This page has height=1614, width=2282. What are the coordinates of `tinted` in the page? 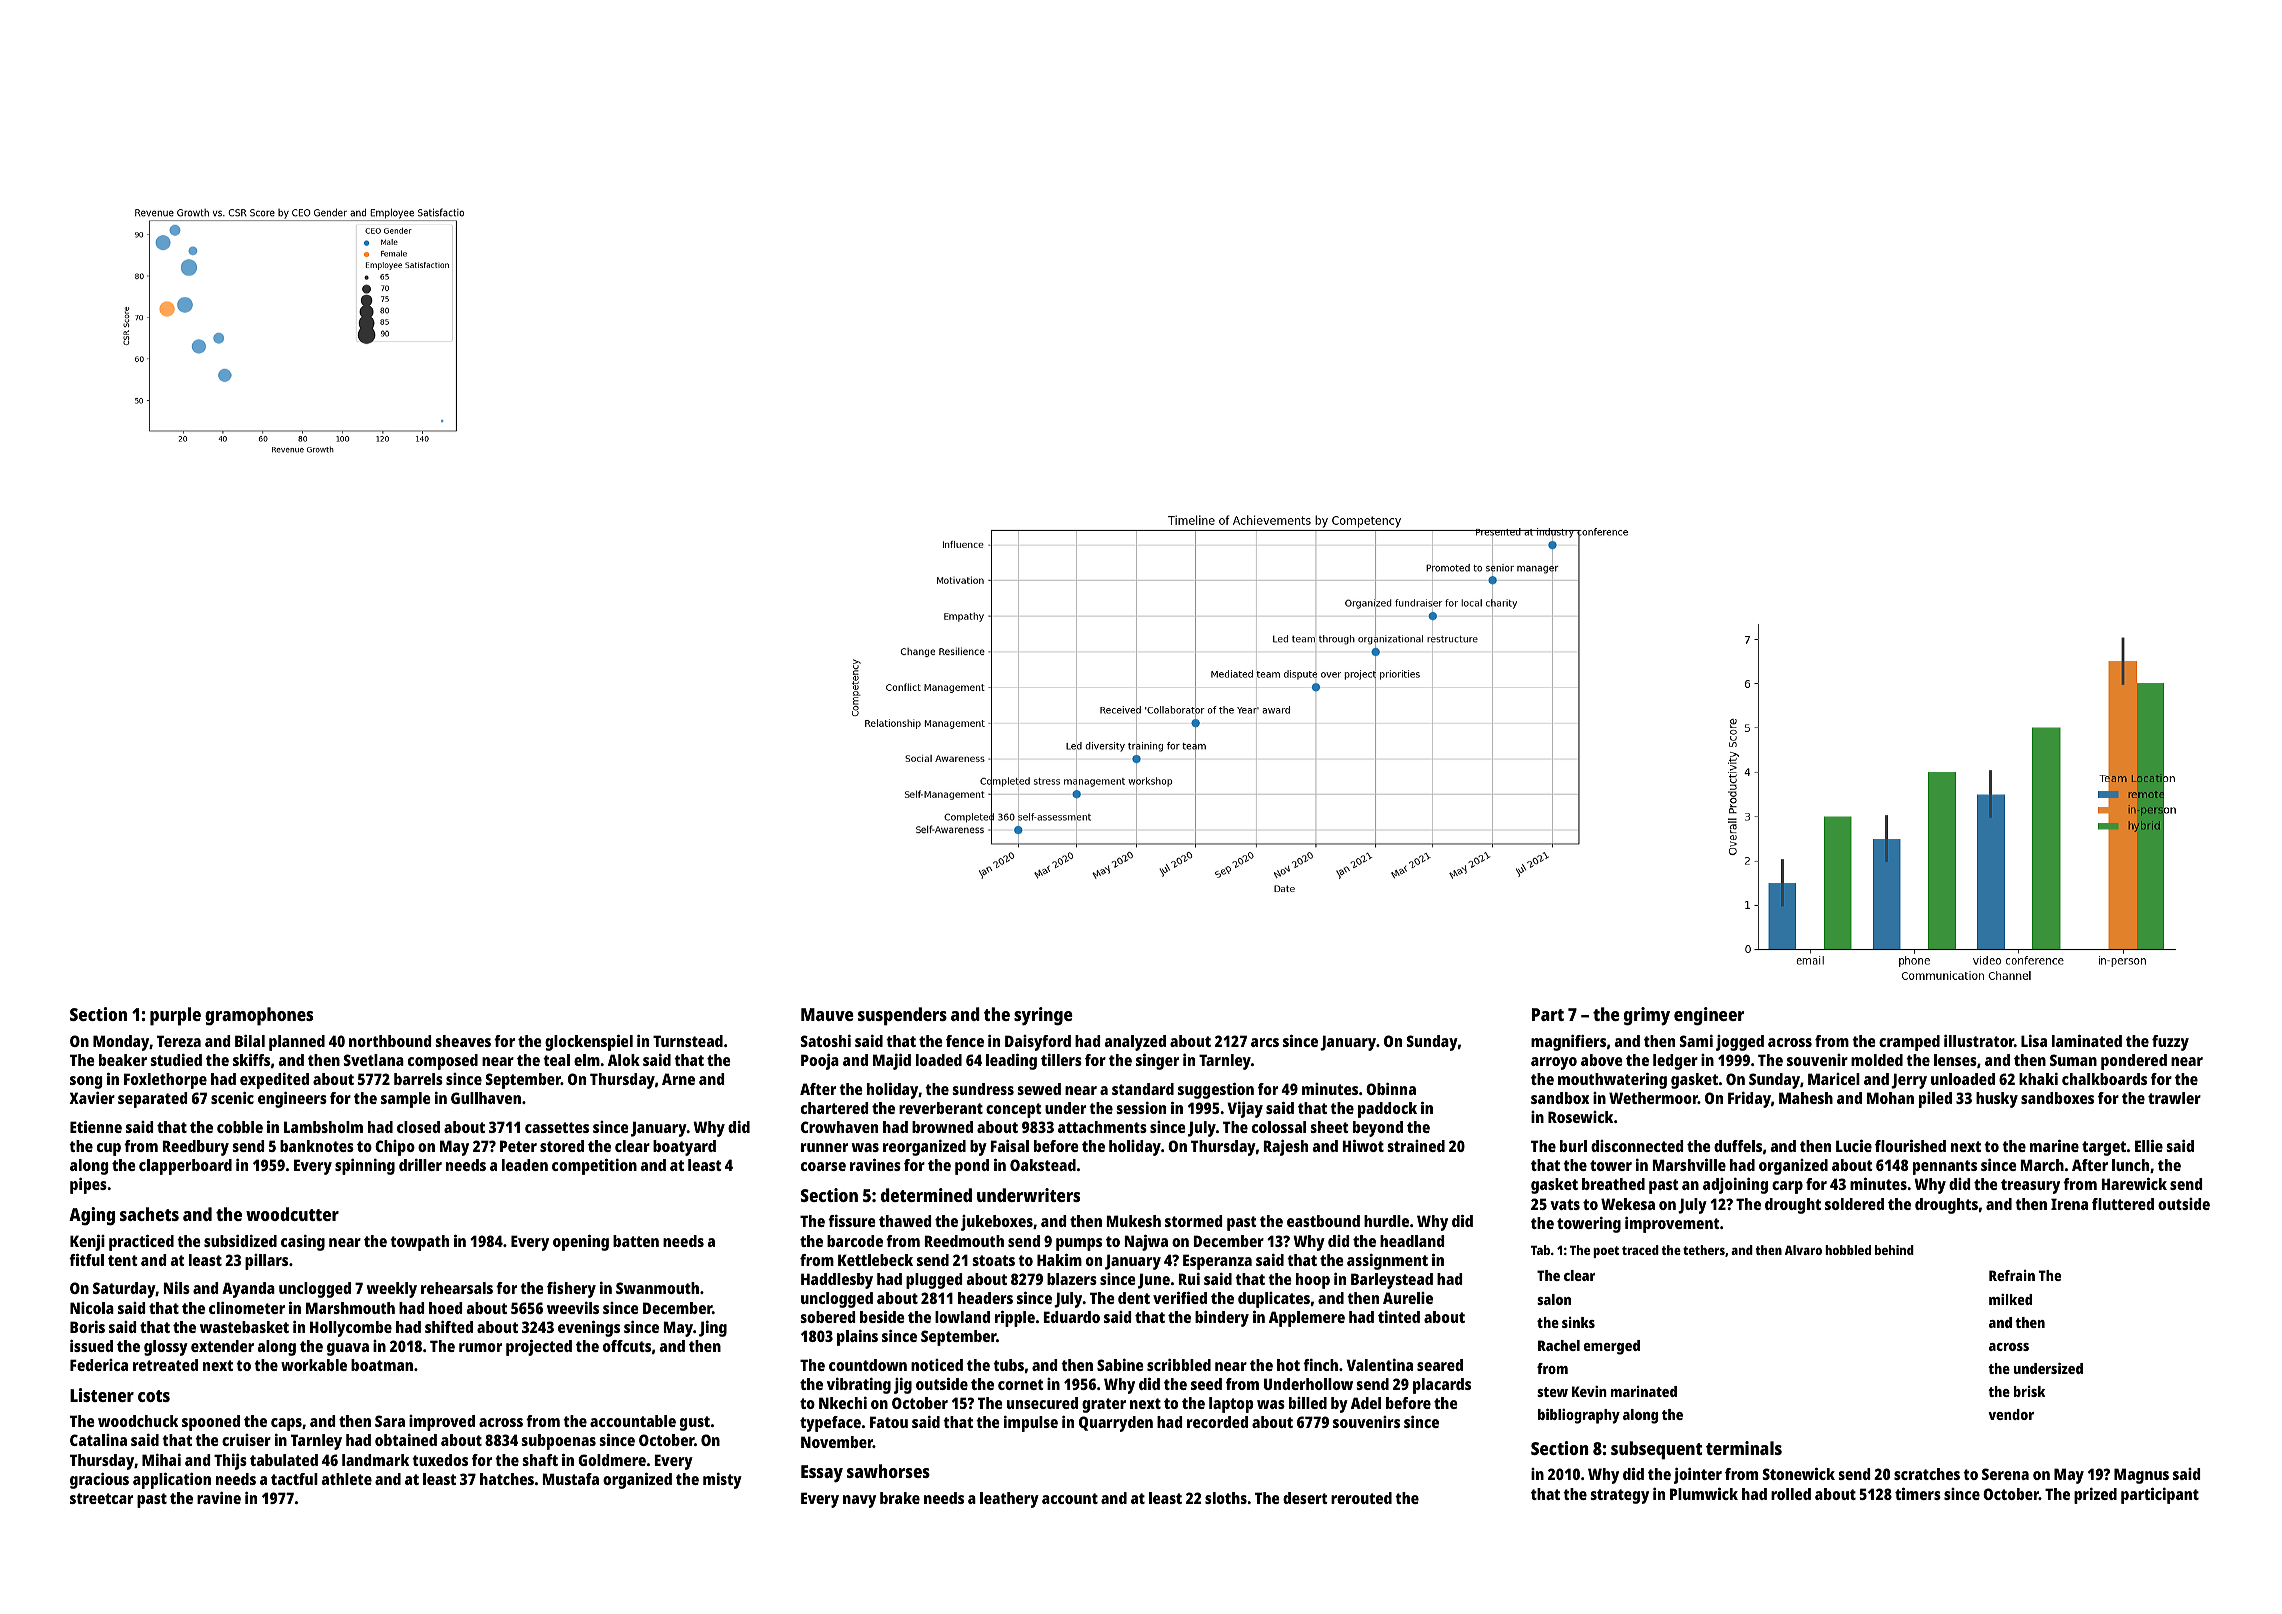 It's located at (1399, 1317).
